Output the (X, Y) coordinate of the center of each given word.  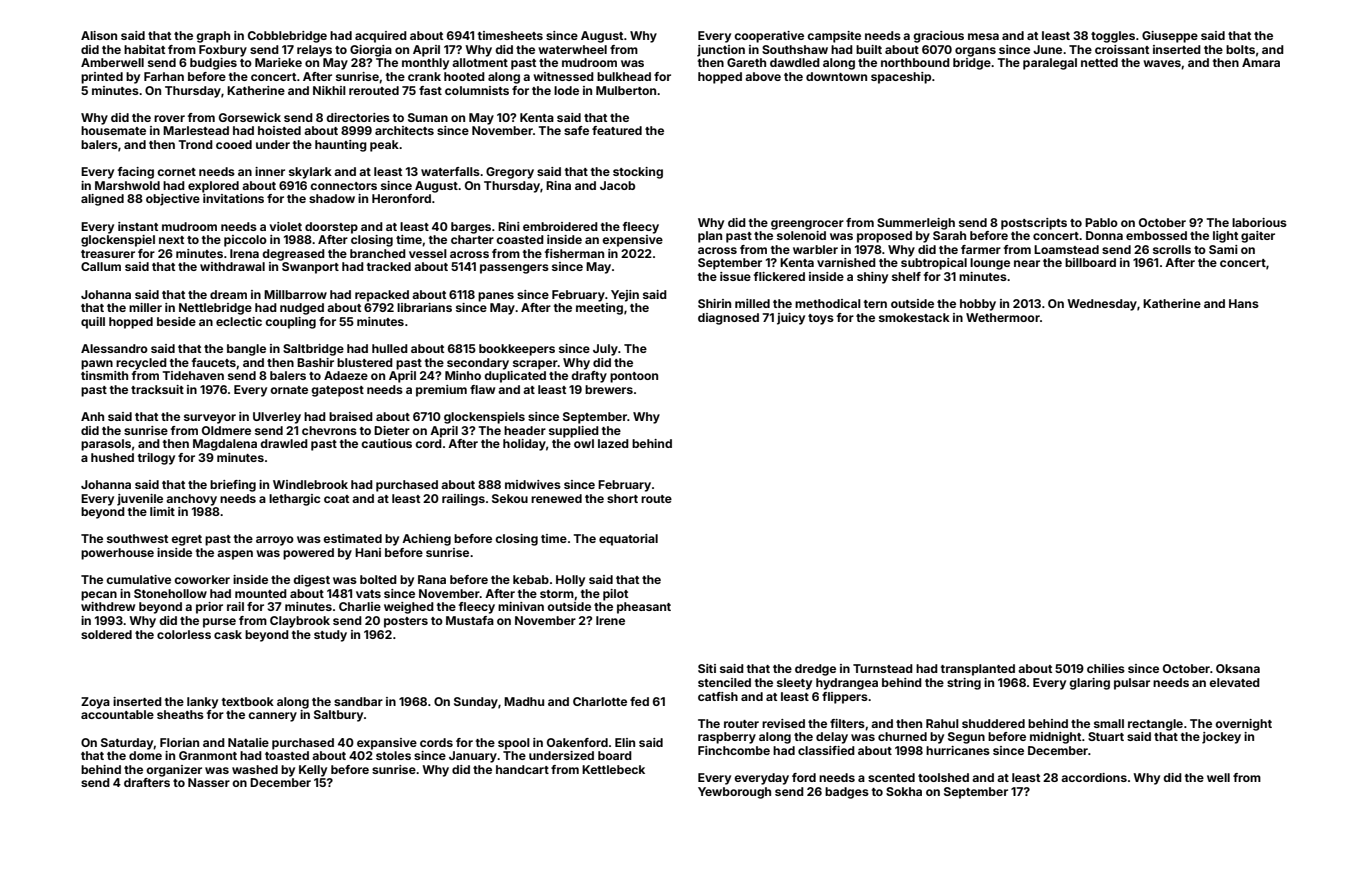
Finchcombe (734, 750)
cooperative (769, 37)
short (622, 498)
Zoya (95, 703)
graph (213, 37)
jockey (1221, 738)
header (525, 430)
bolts (1240, 49)
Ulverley (277, 418)
